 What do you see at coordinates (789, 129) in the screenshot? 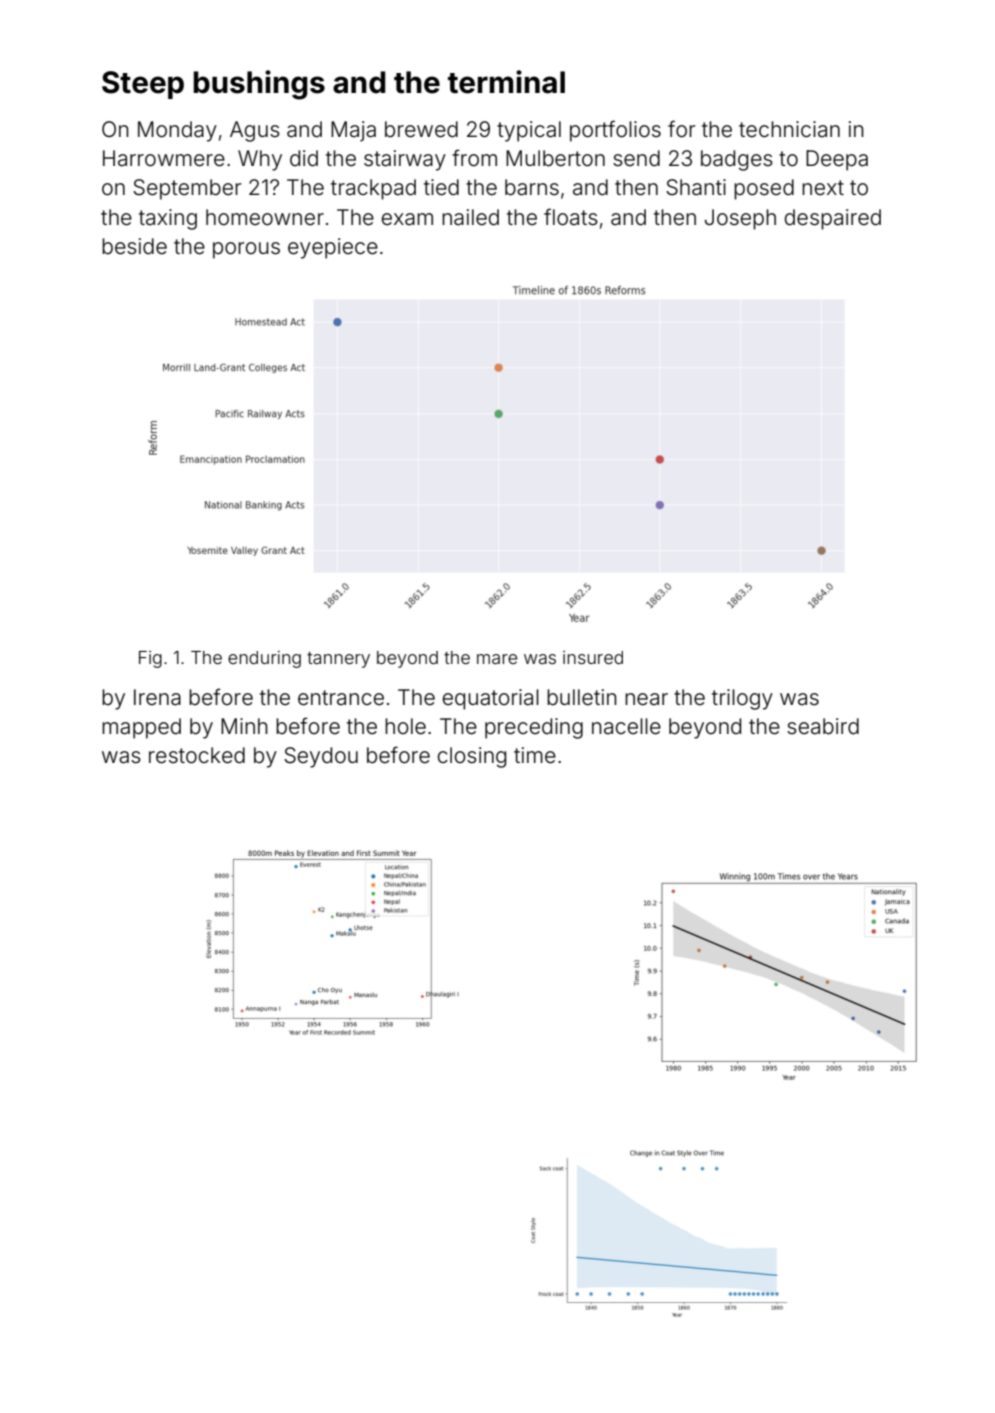
I see `technician` at bounding box center [789, 129].
